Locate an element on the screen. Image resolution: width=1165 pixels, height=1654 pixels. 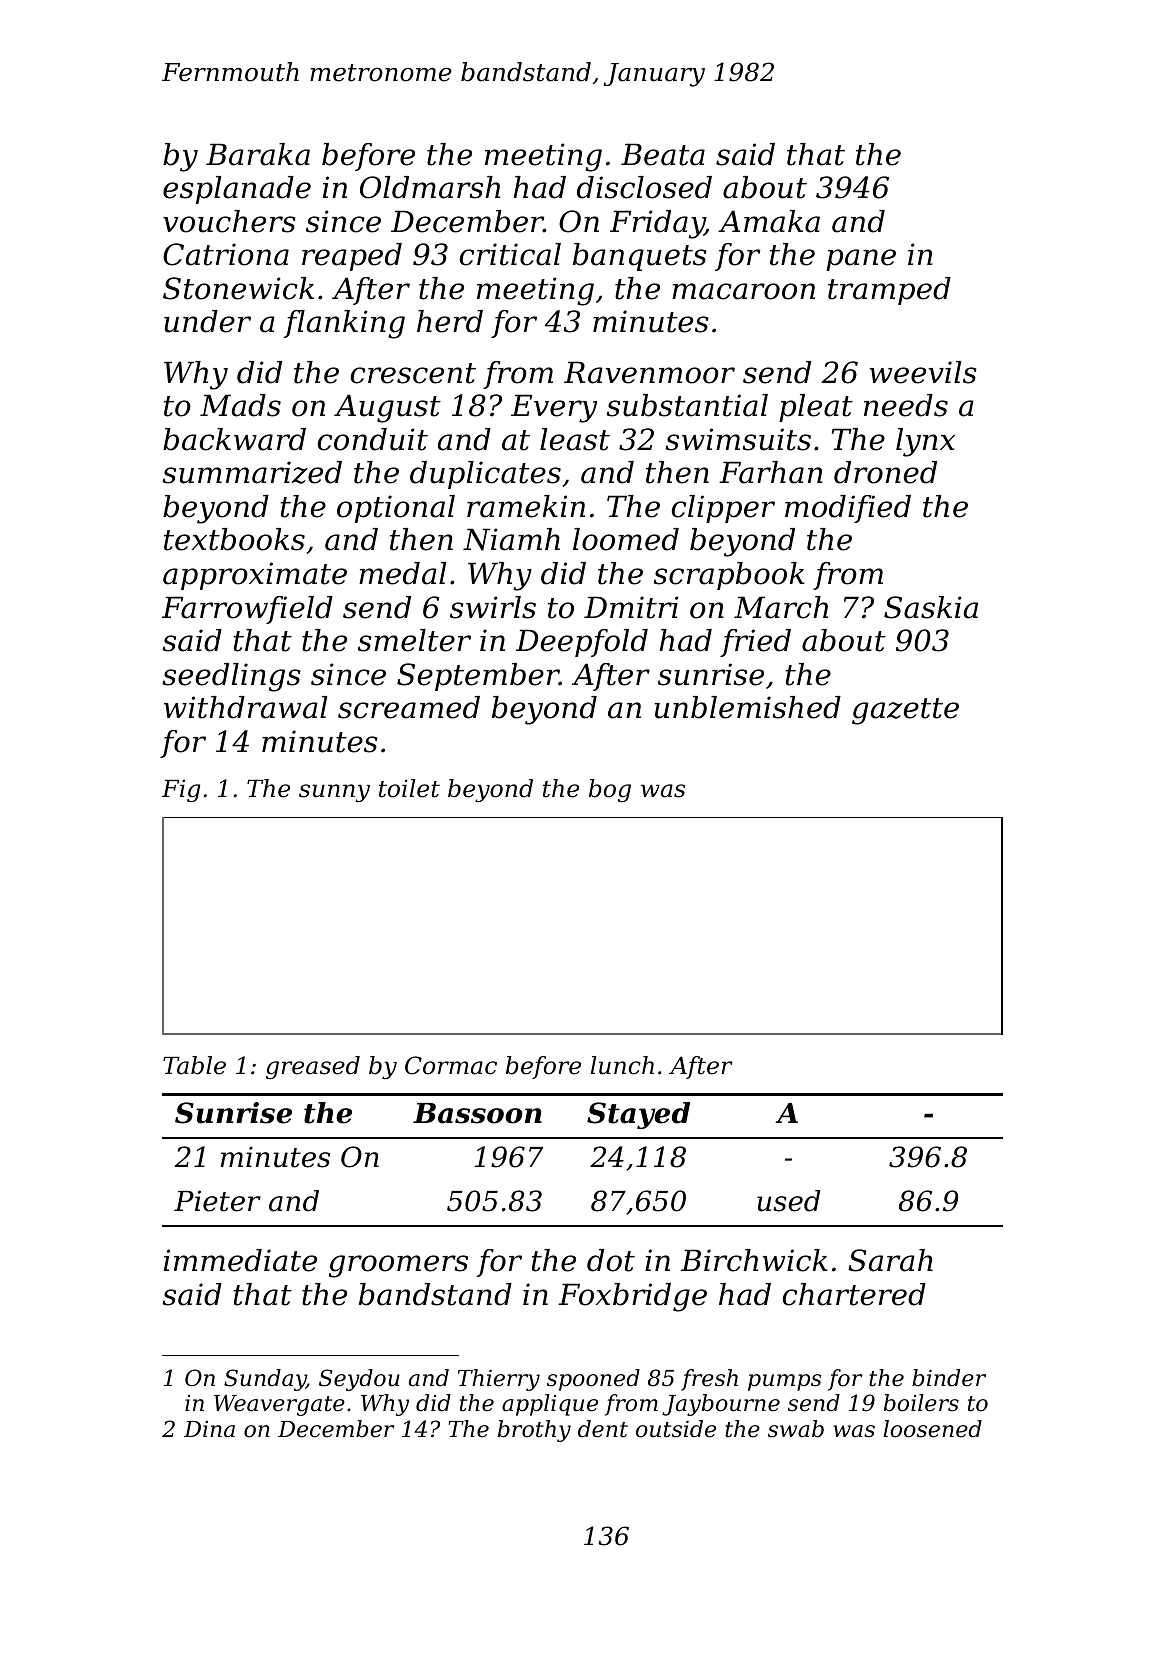
Stayed is located at coordinates (638, 1115).
